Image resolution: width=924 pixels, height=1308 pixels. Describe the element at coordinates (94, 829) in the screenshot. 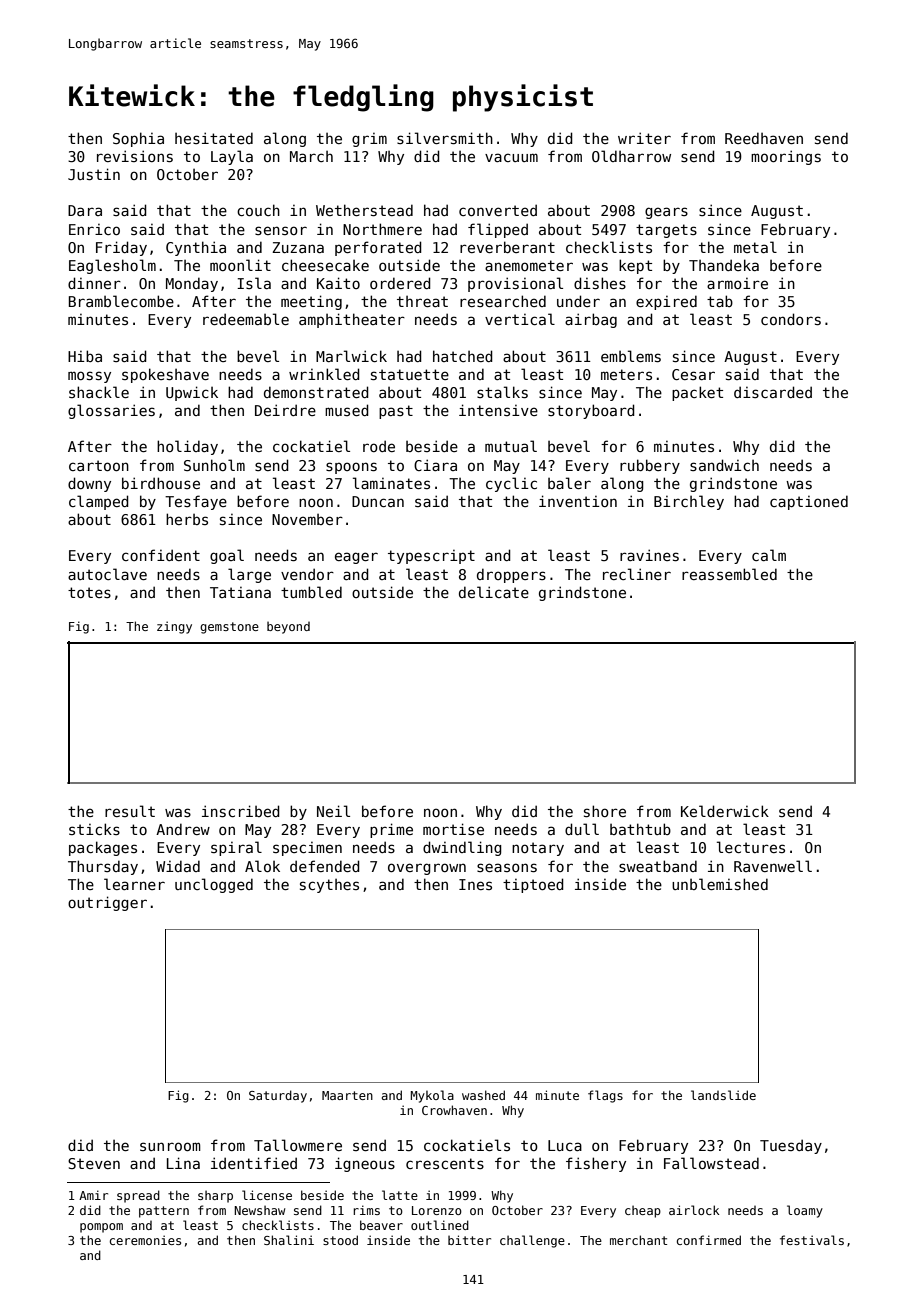

I see `sticks` at that location.
